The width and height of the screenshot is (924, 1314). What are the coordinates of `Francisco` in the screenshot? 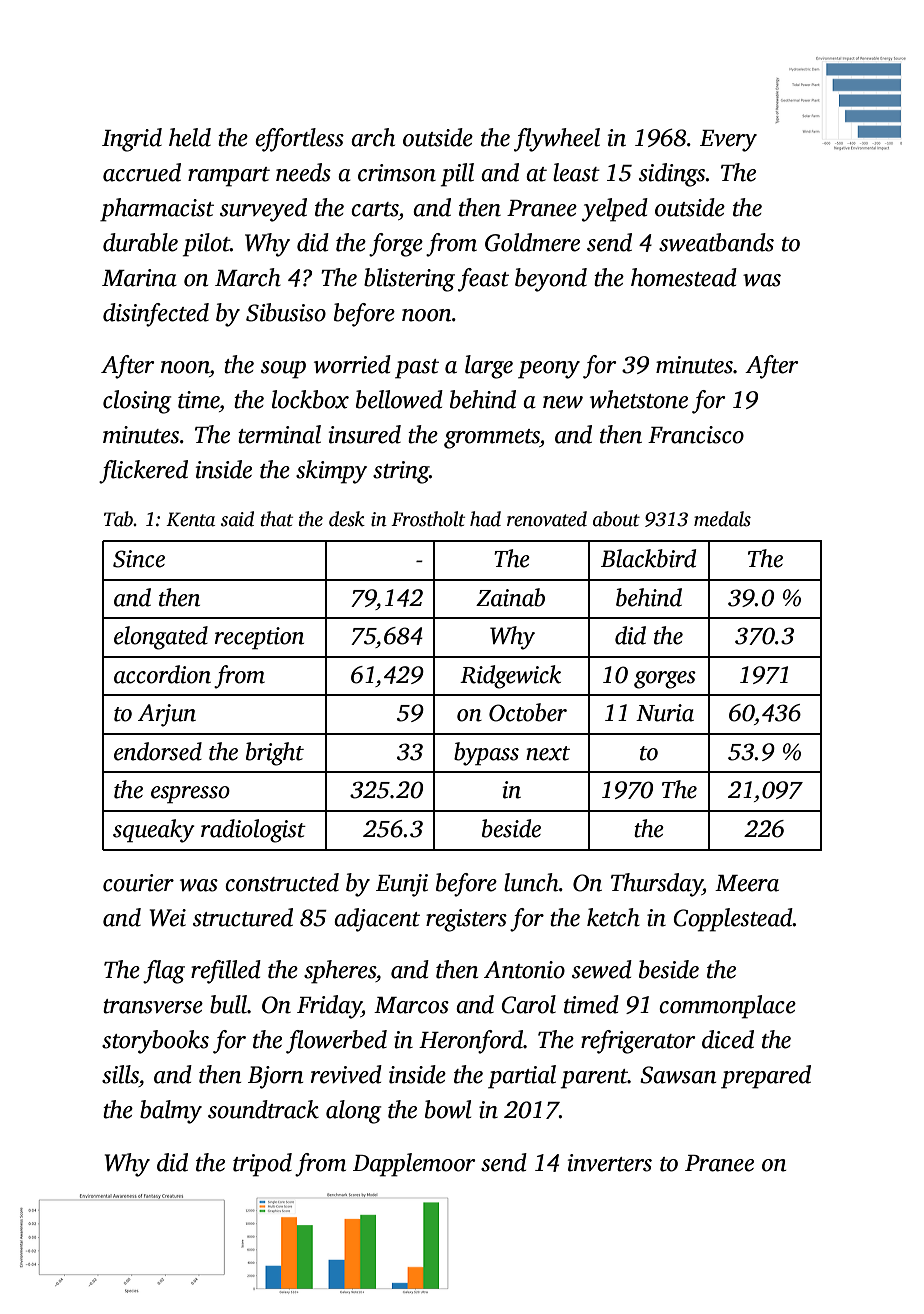 It's located at (696, 435).
